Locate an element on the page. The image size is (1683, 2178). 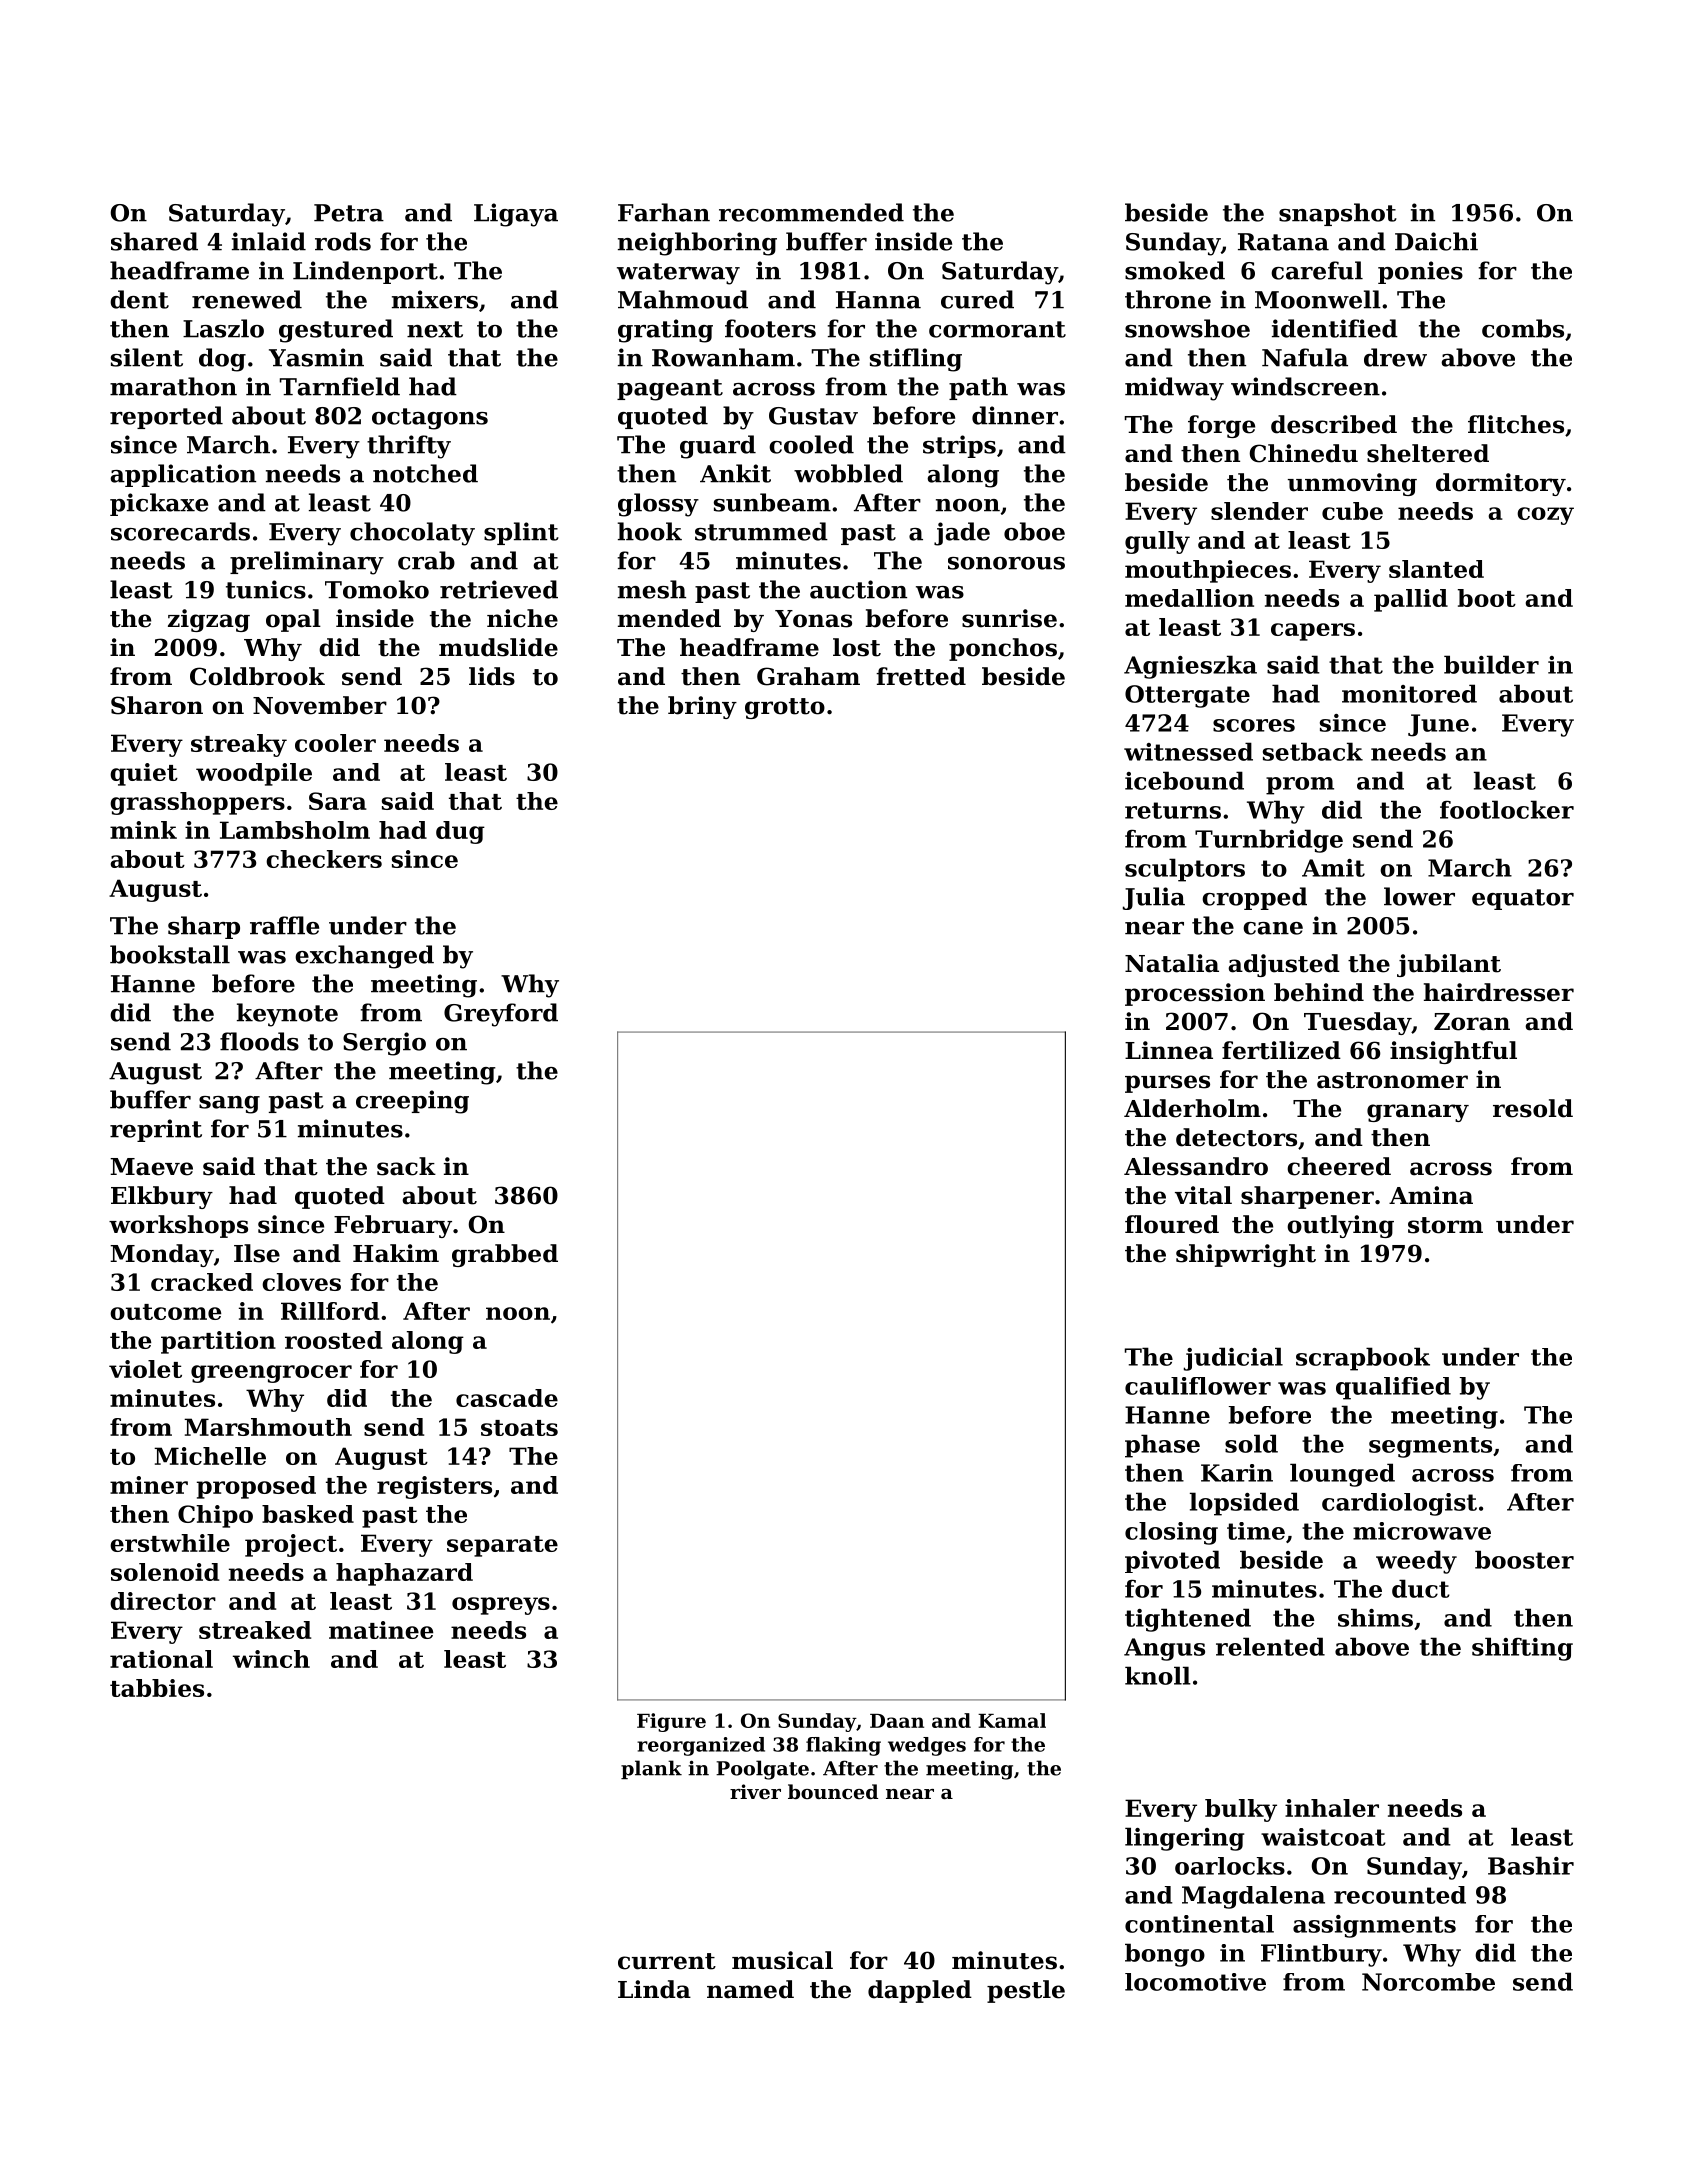
snapshot is located at coordinates (1338, 214).
